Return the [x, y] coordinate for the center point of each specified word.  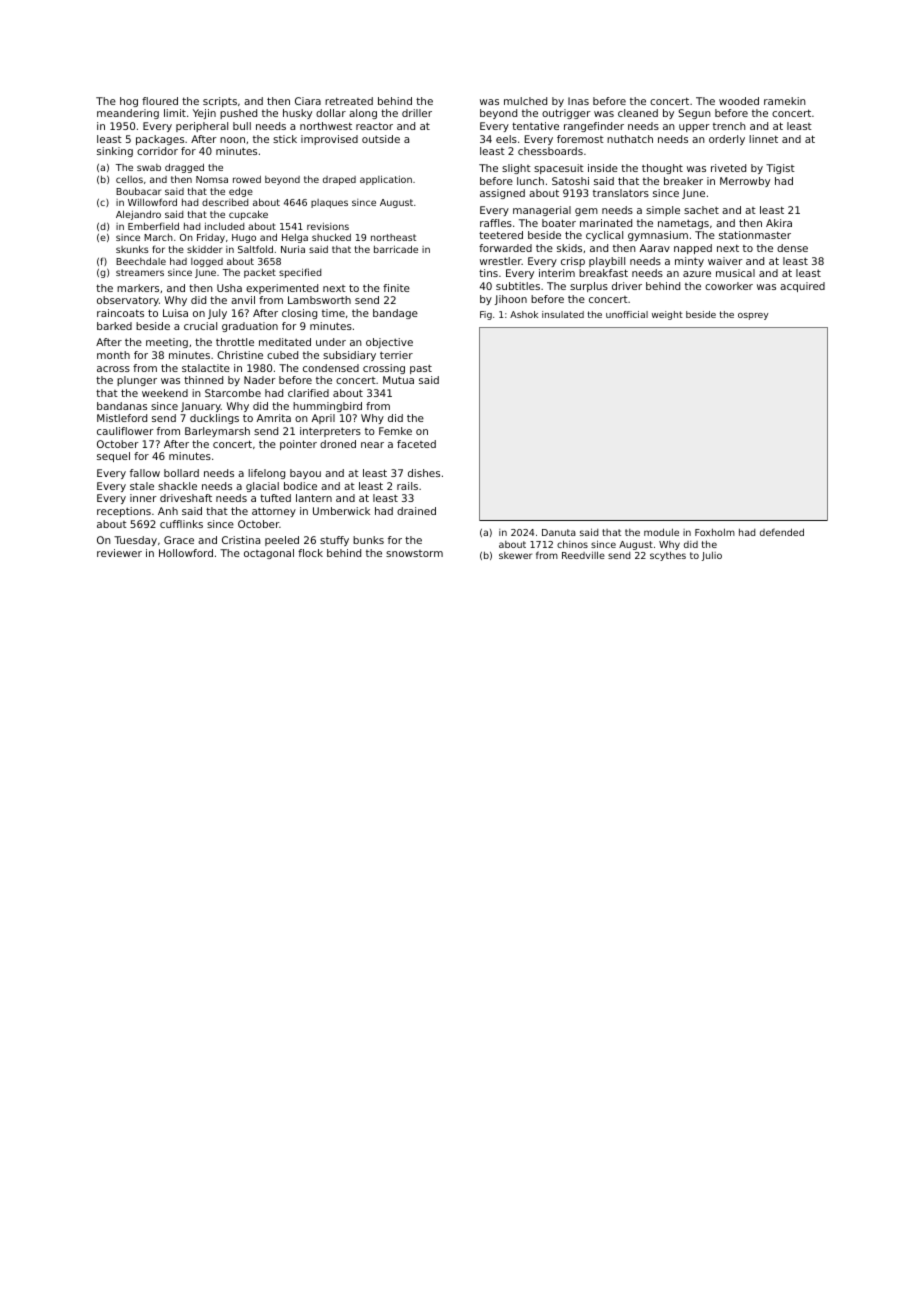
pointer [298, 445]
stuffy [334, 541]
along [363, 114]
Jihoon [511, 300]
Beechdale [141, 261]
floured [160, 101]
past [421, 369]
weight [667, 315]
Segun [694, 114]
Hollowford [186, 553]
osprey [753, 316]
